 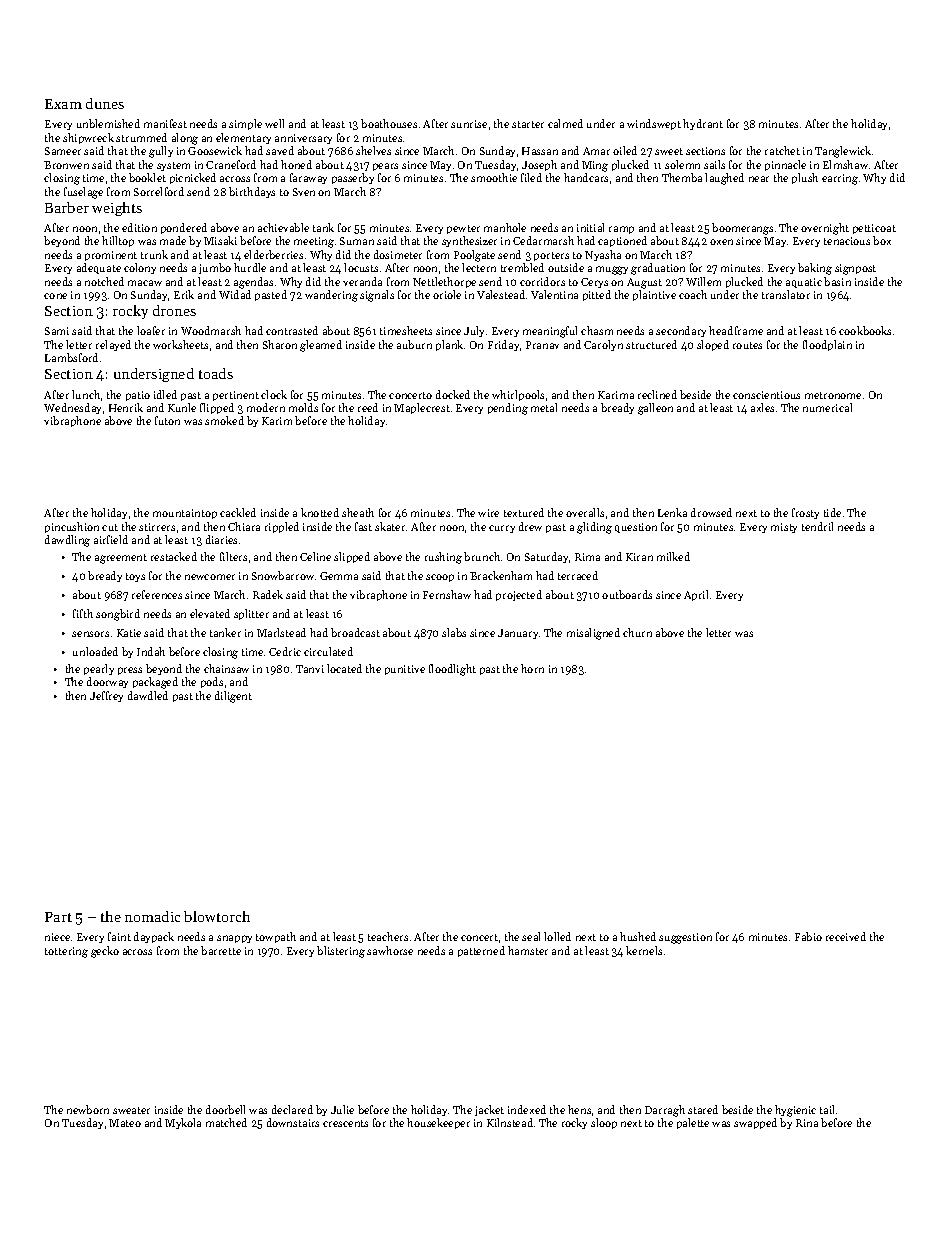 What do you see at coordinates (405, 670) in the document?
I see `punitive` at bounding box center [405, 670].
